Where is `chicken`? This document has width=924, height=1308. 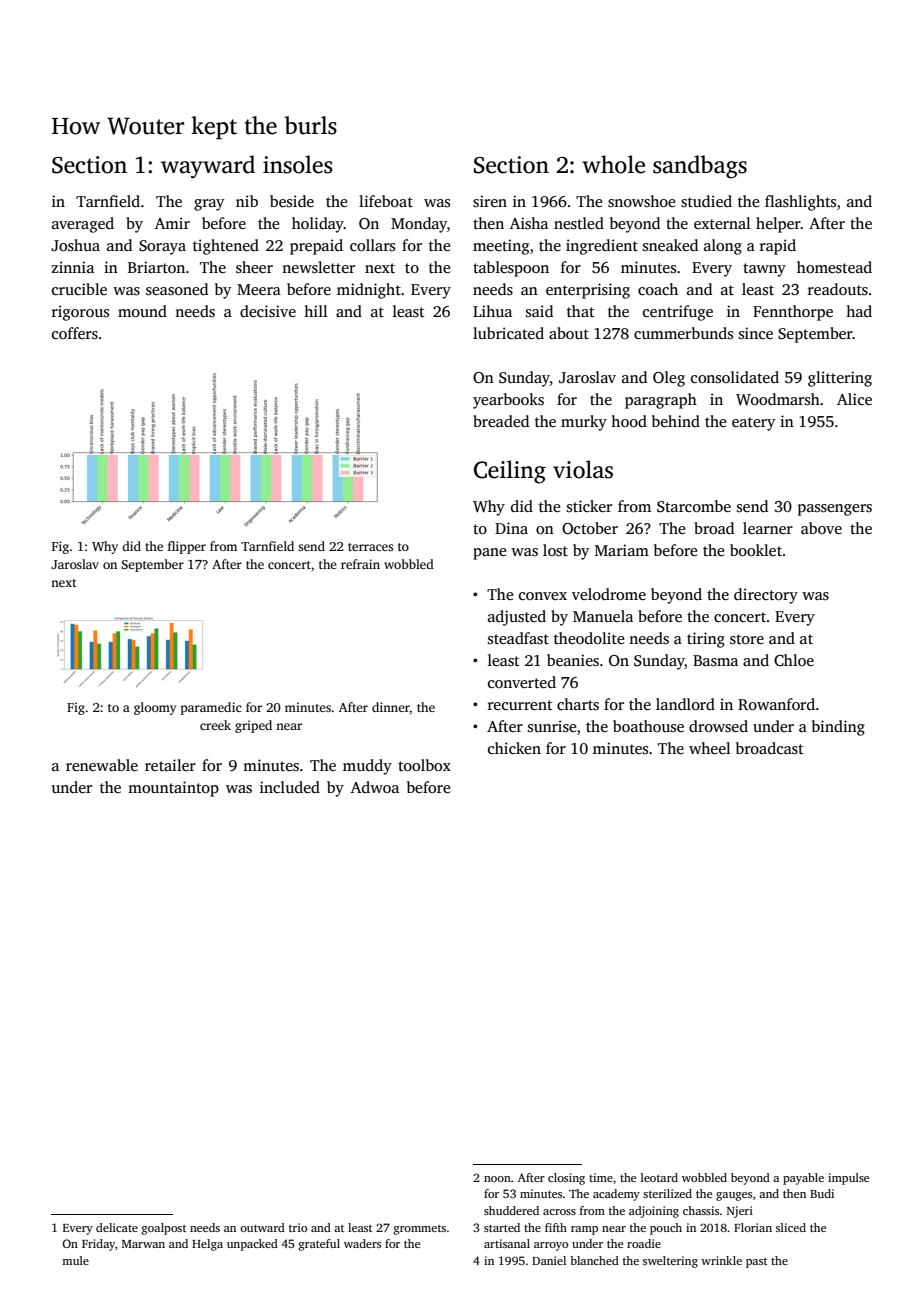 chicken is located at coordinates (514, 748).
